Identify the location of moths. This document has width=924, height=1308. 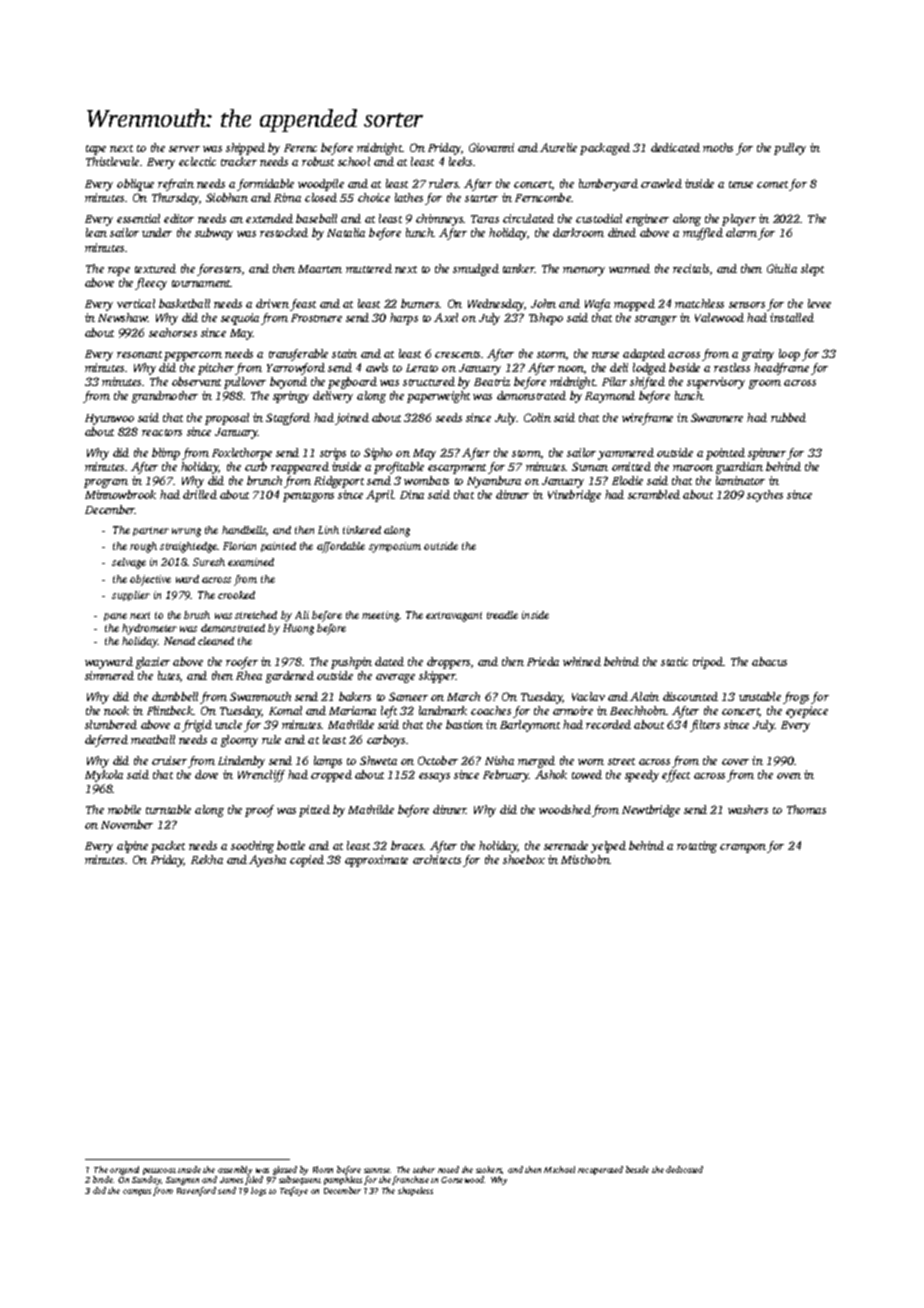
(718, 147).
